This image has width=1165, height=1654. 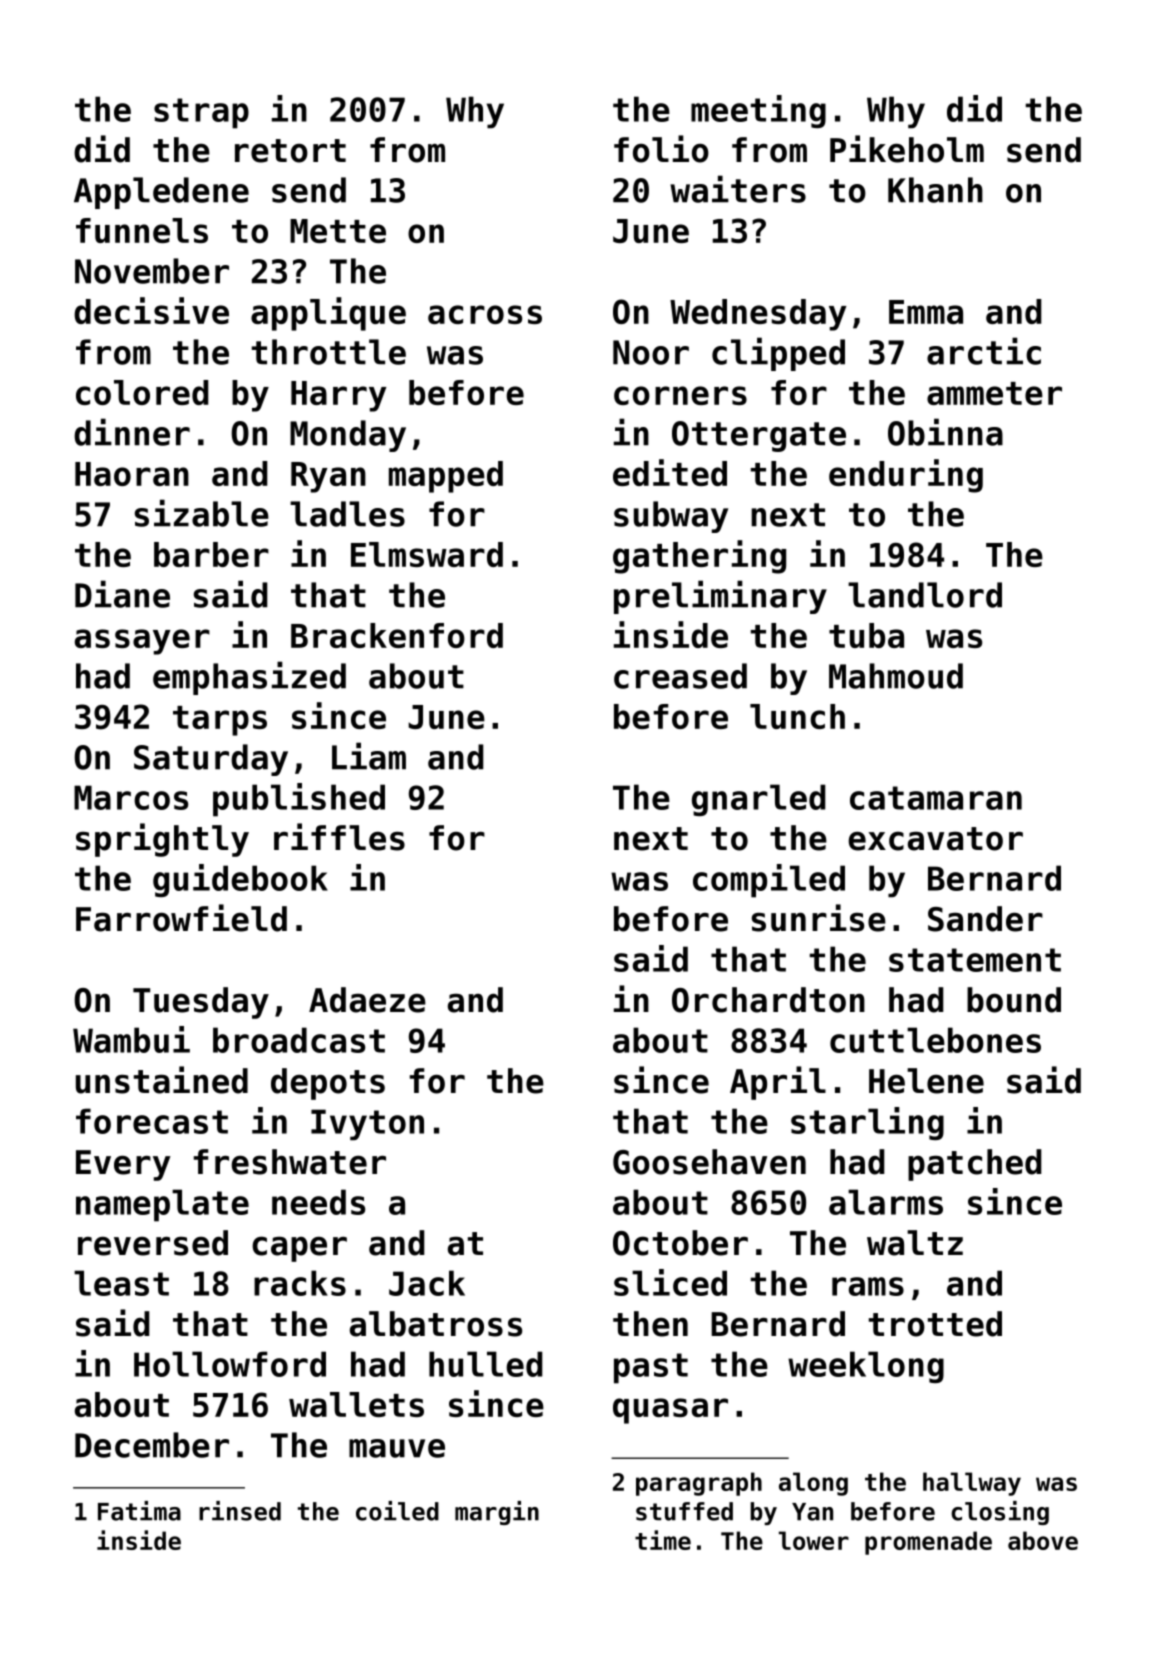 I want to click on enduring, so click(x=906, y=476).
